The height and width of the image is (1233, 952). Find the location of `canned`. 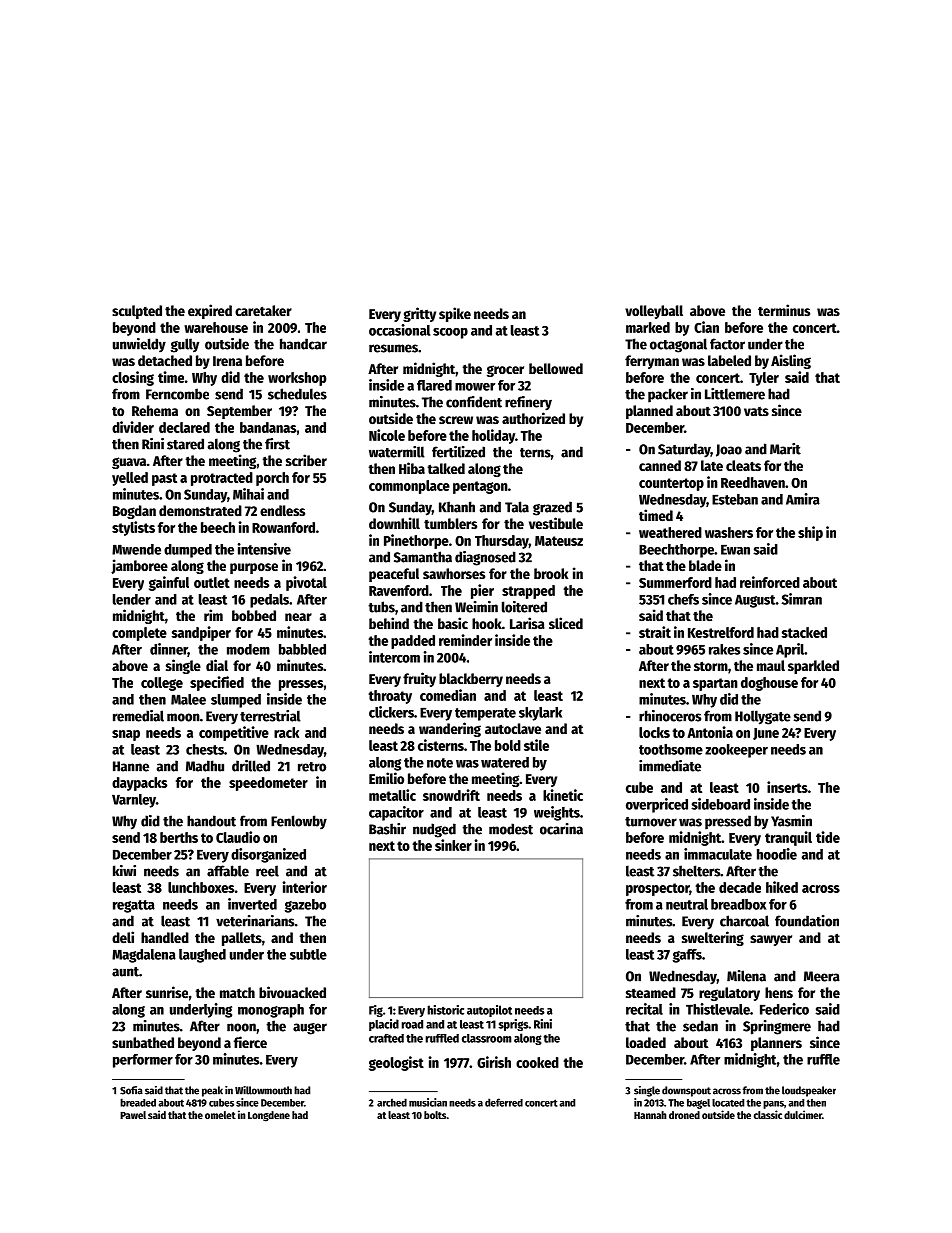

canned is located at coordinates (660, 465).
